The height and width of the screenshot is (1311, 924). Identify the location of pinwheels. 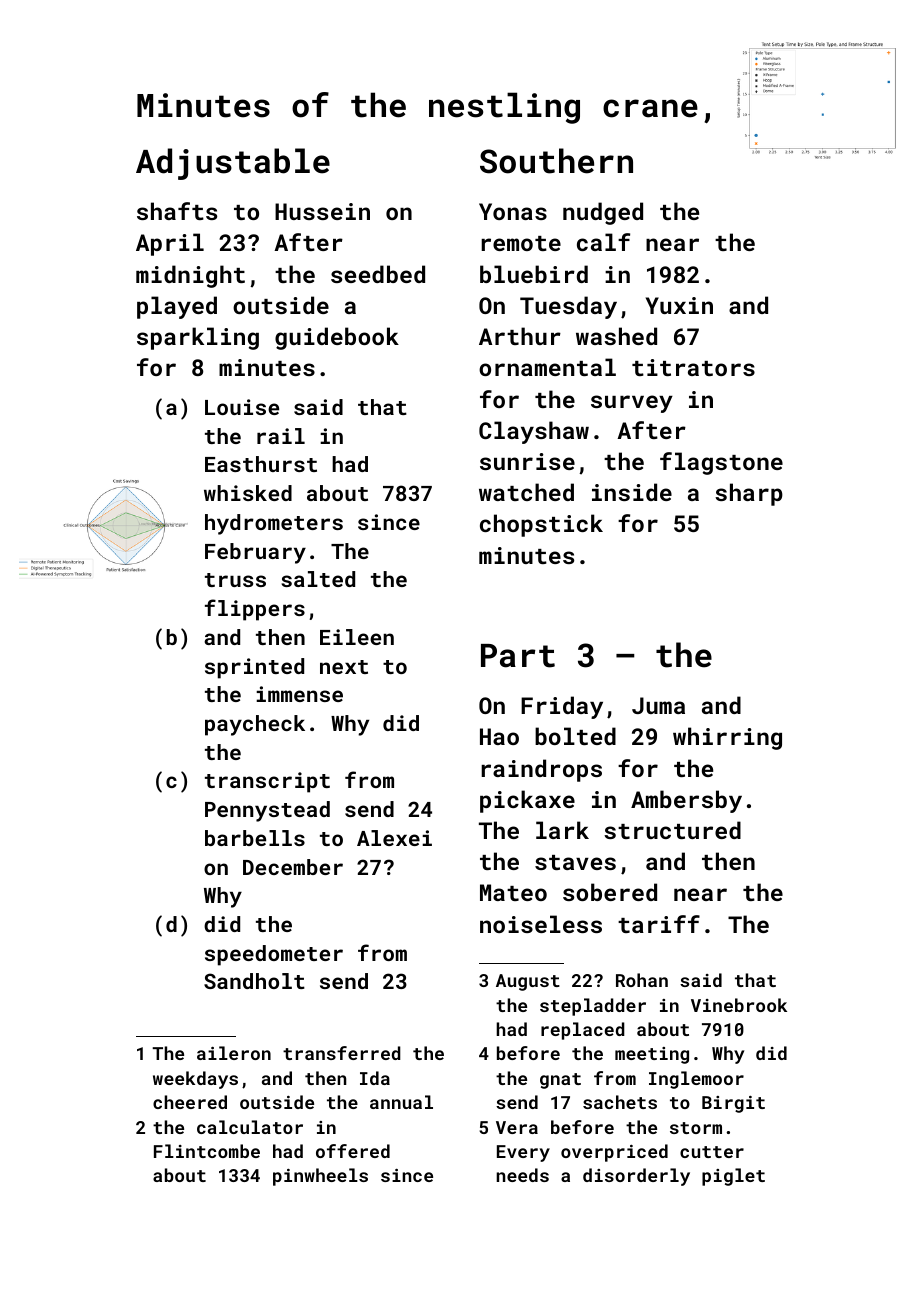
(320, 1177).
